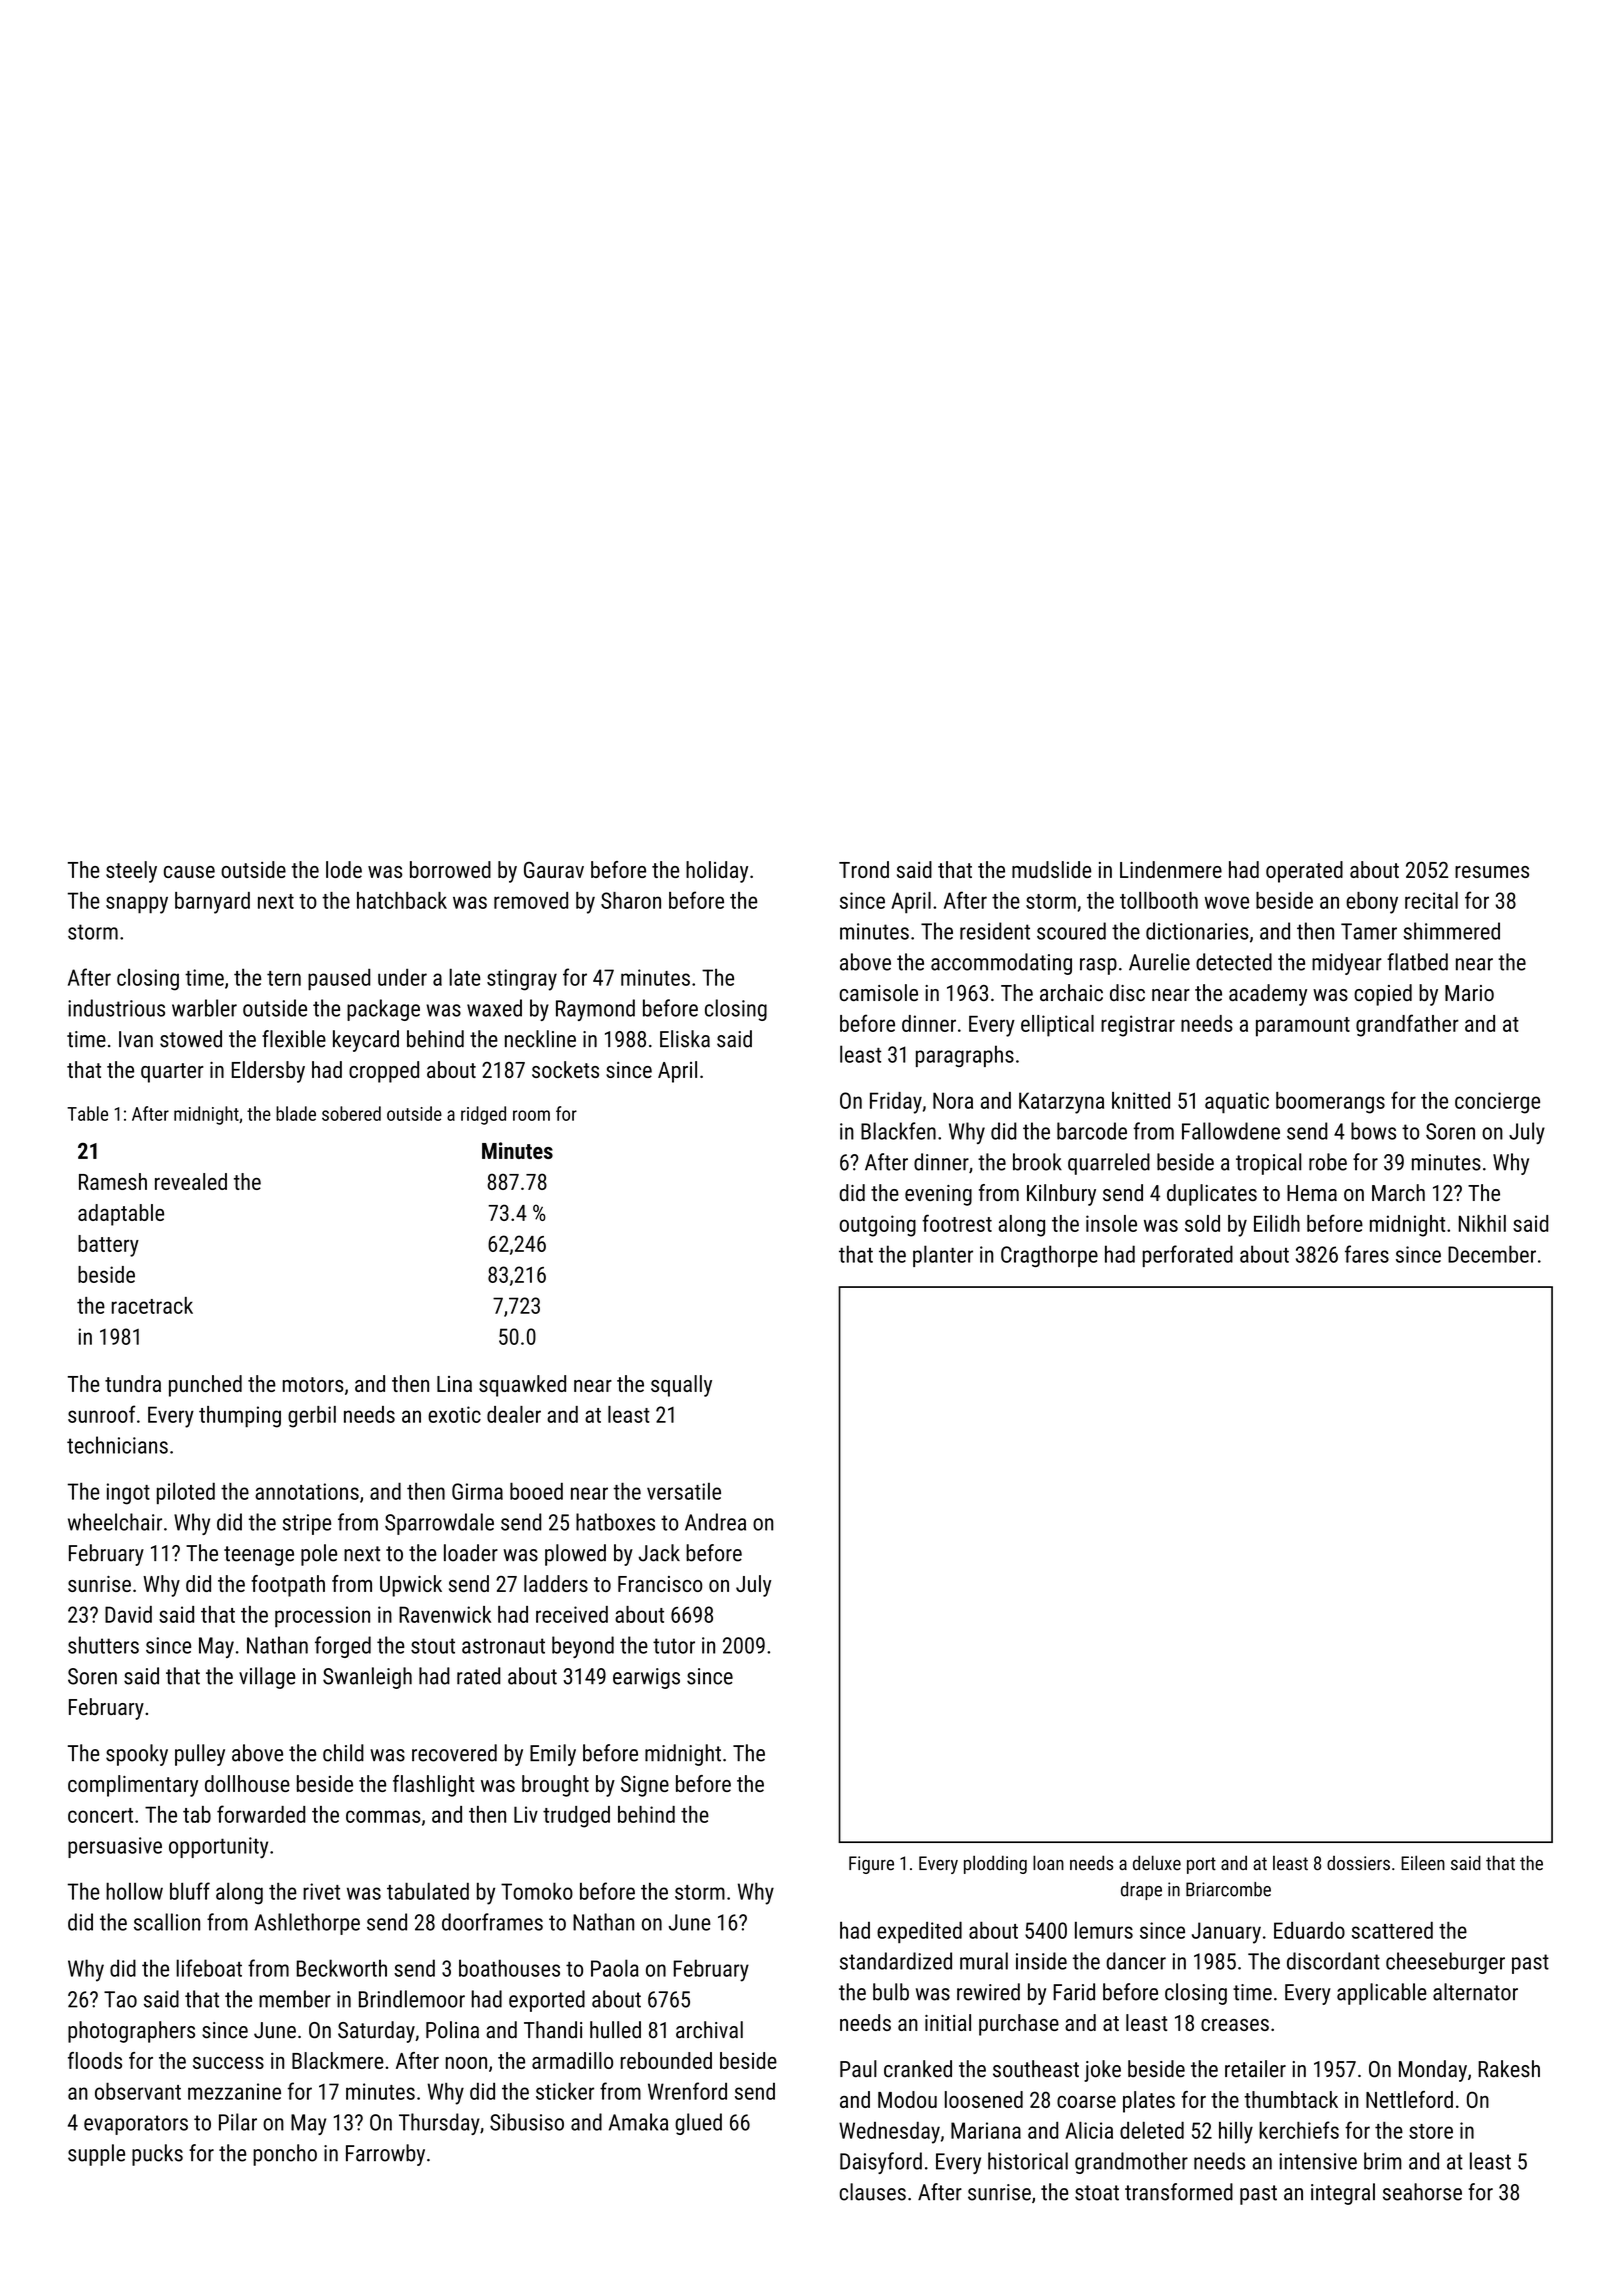 This screenshot has width=1620, height=2292. What do you see at coordinates (717, 872) in the screenshot?
I see `holiday` at bounding box center [717, 872].
